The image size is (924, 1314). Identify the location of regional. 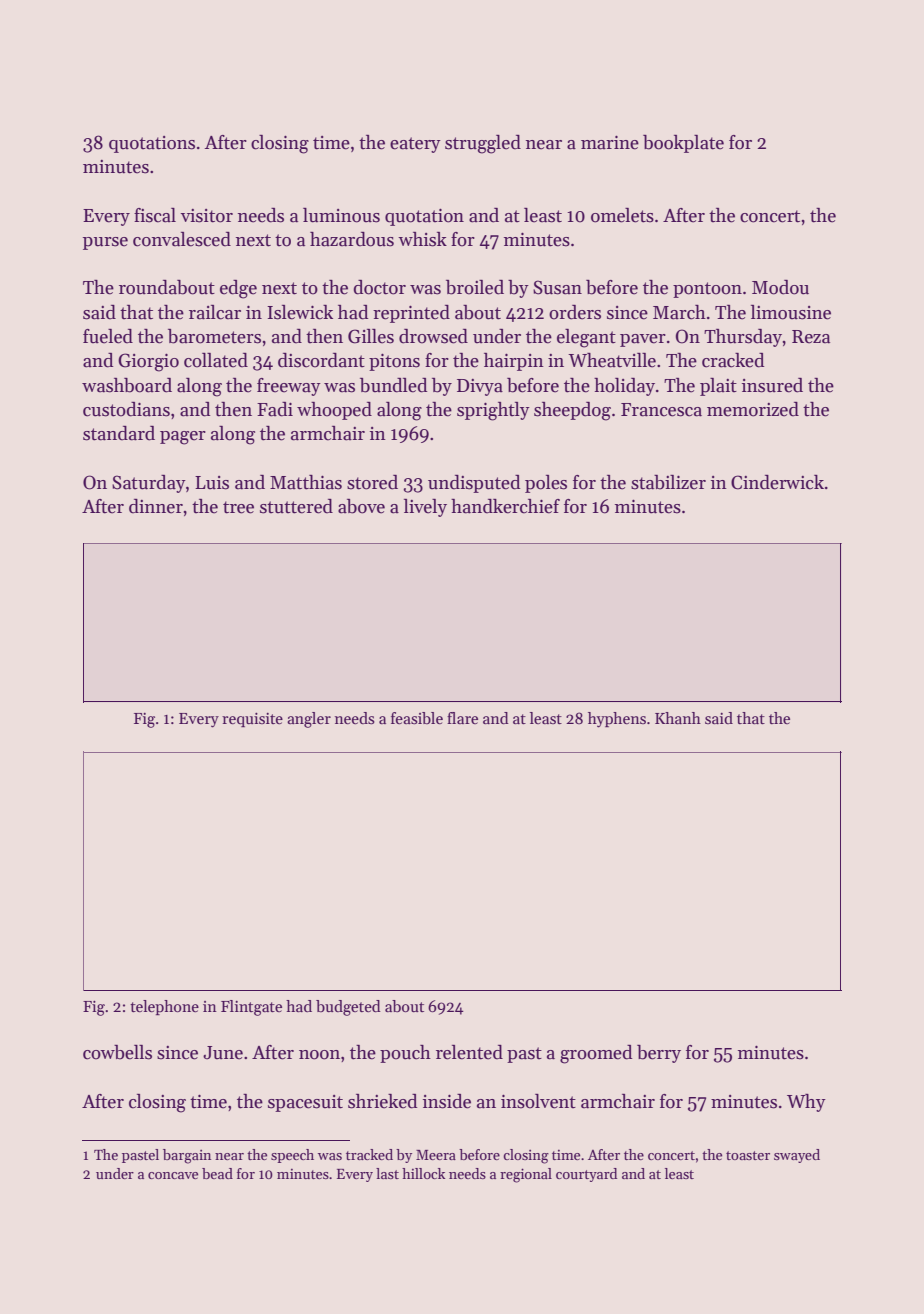
(526, 1175).
